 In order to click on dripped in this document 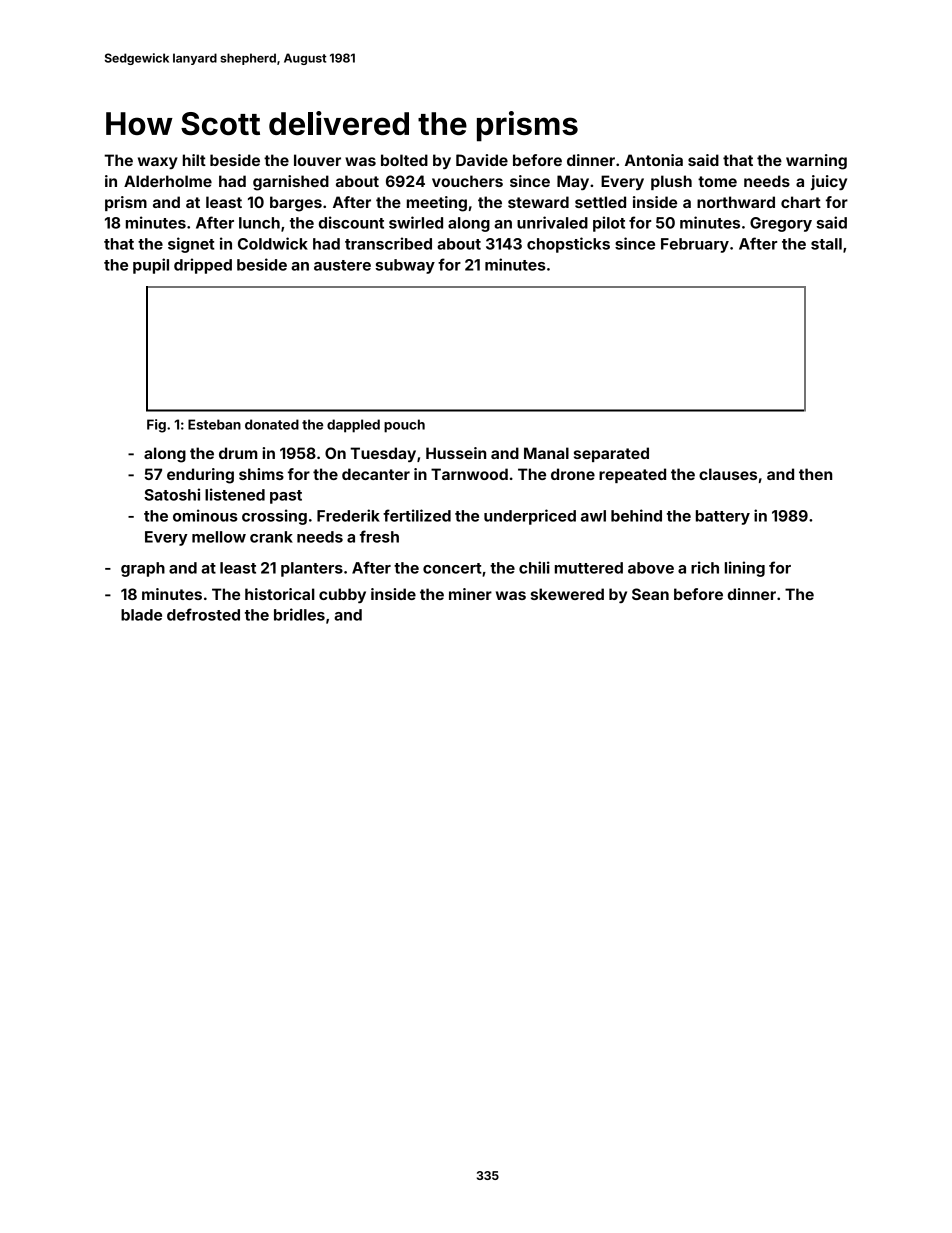, I will do `click(203, 266)`.
